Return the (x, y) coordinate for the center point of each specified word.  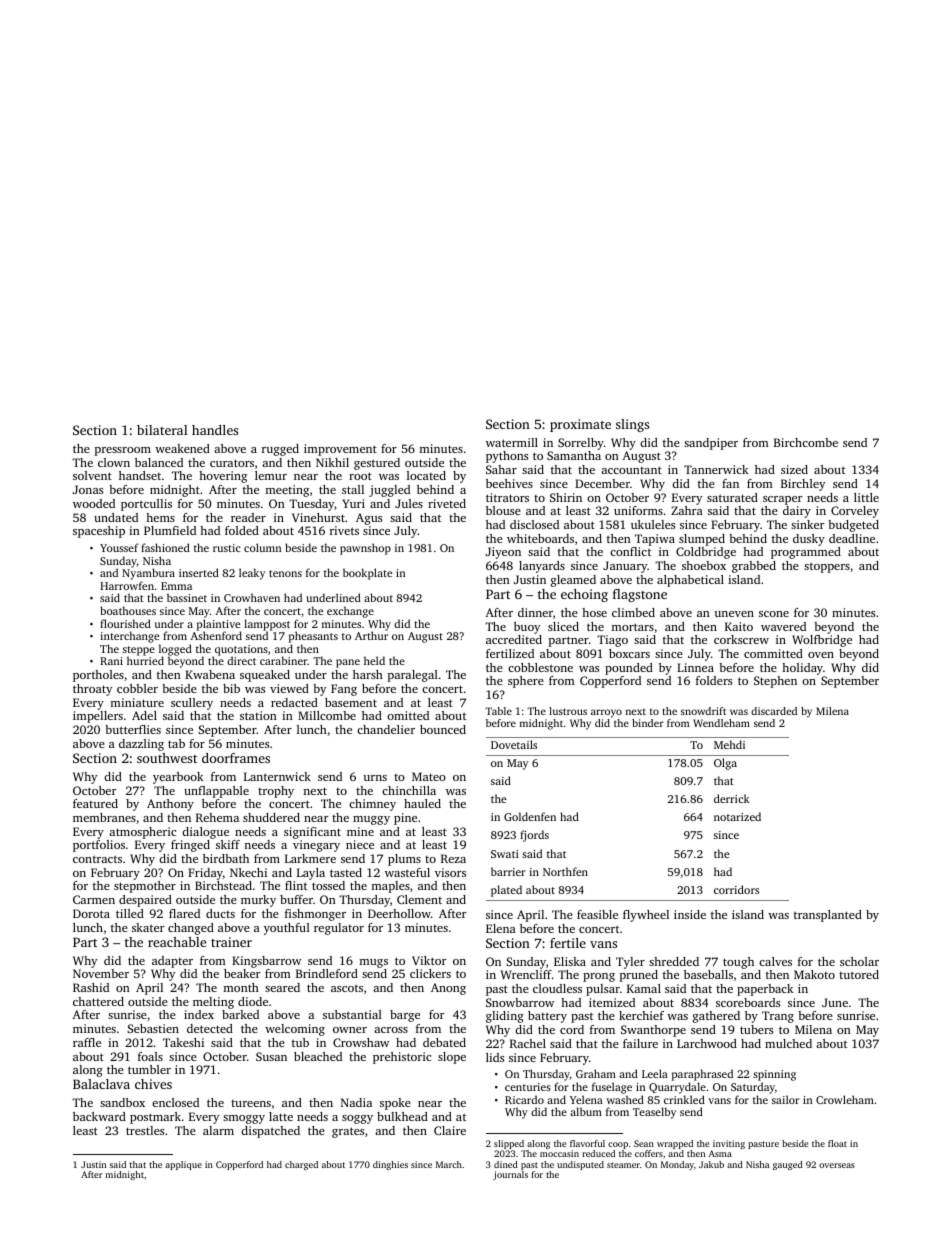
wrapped (675, 1144)
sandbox (122, 1102)
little (866, 497)
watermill (512, 442)
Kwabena (210, 674)
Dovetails (514, 744)
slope (452, 1058)
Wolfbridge (822, 641)
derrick (732, 798)
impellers (98, 717)
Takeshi (183, 1042)
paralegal (413, 676)
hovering (223, 477)
